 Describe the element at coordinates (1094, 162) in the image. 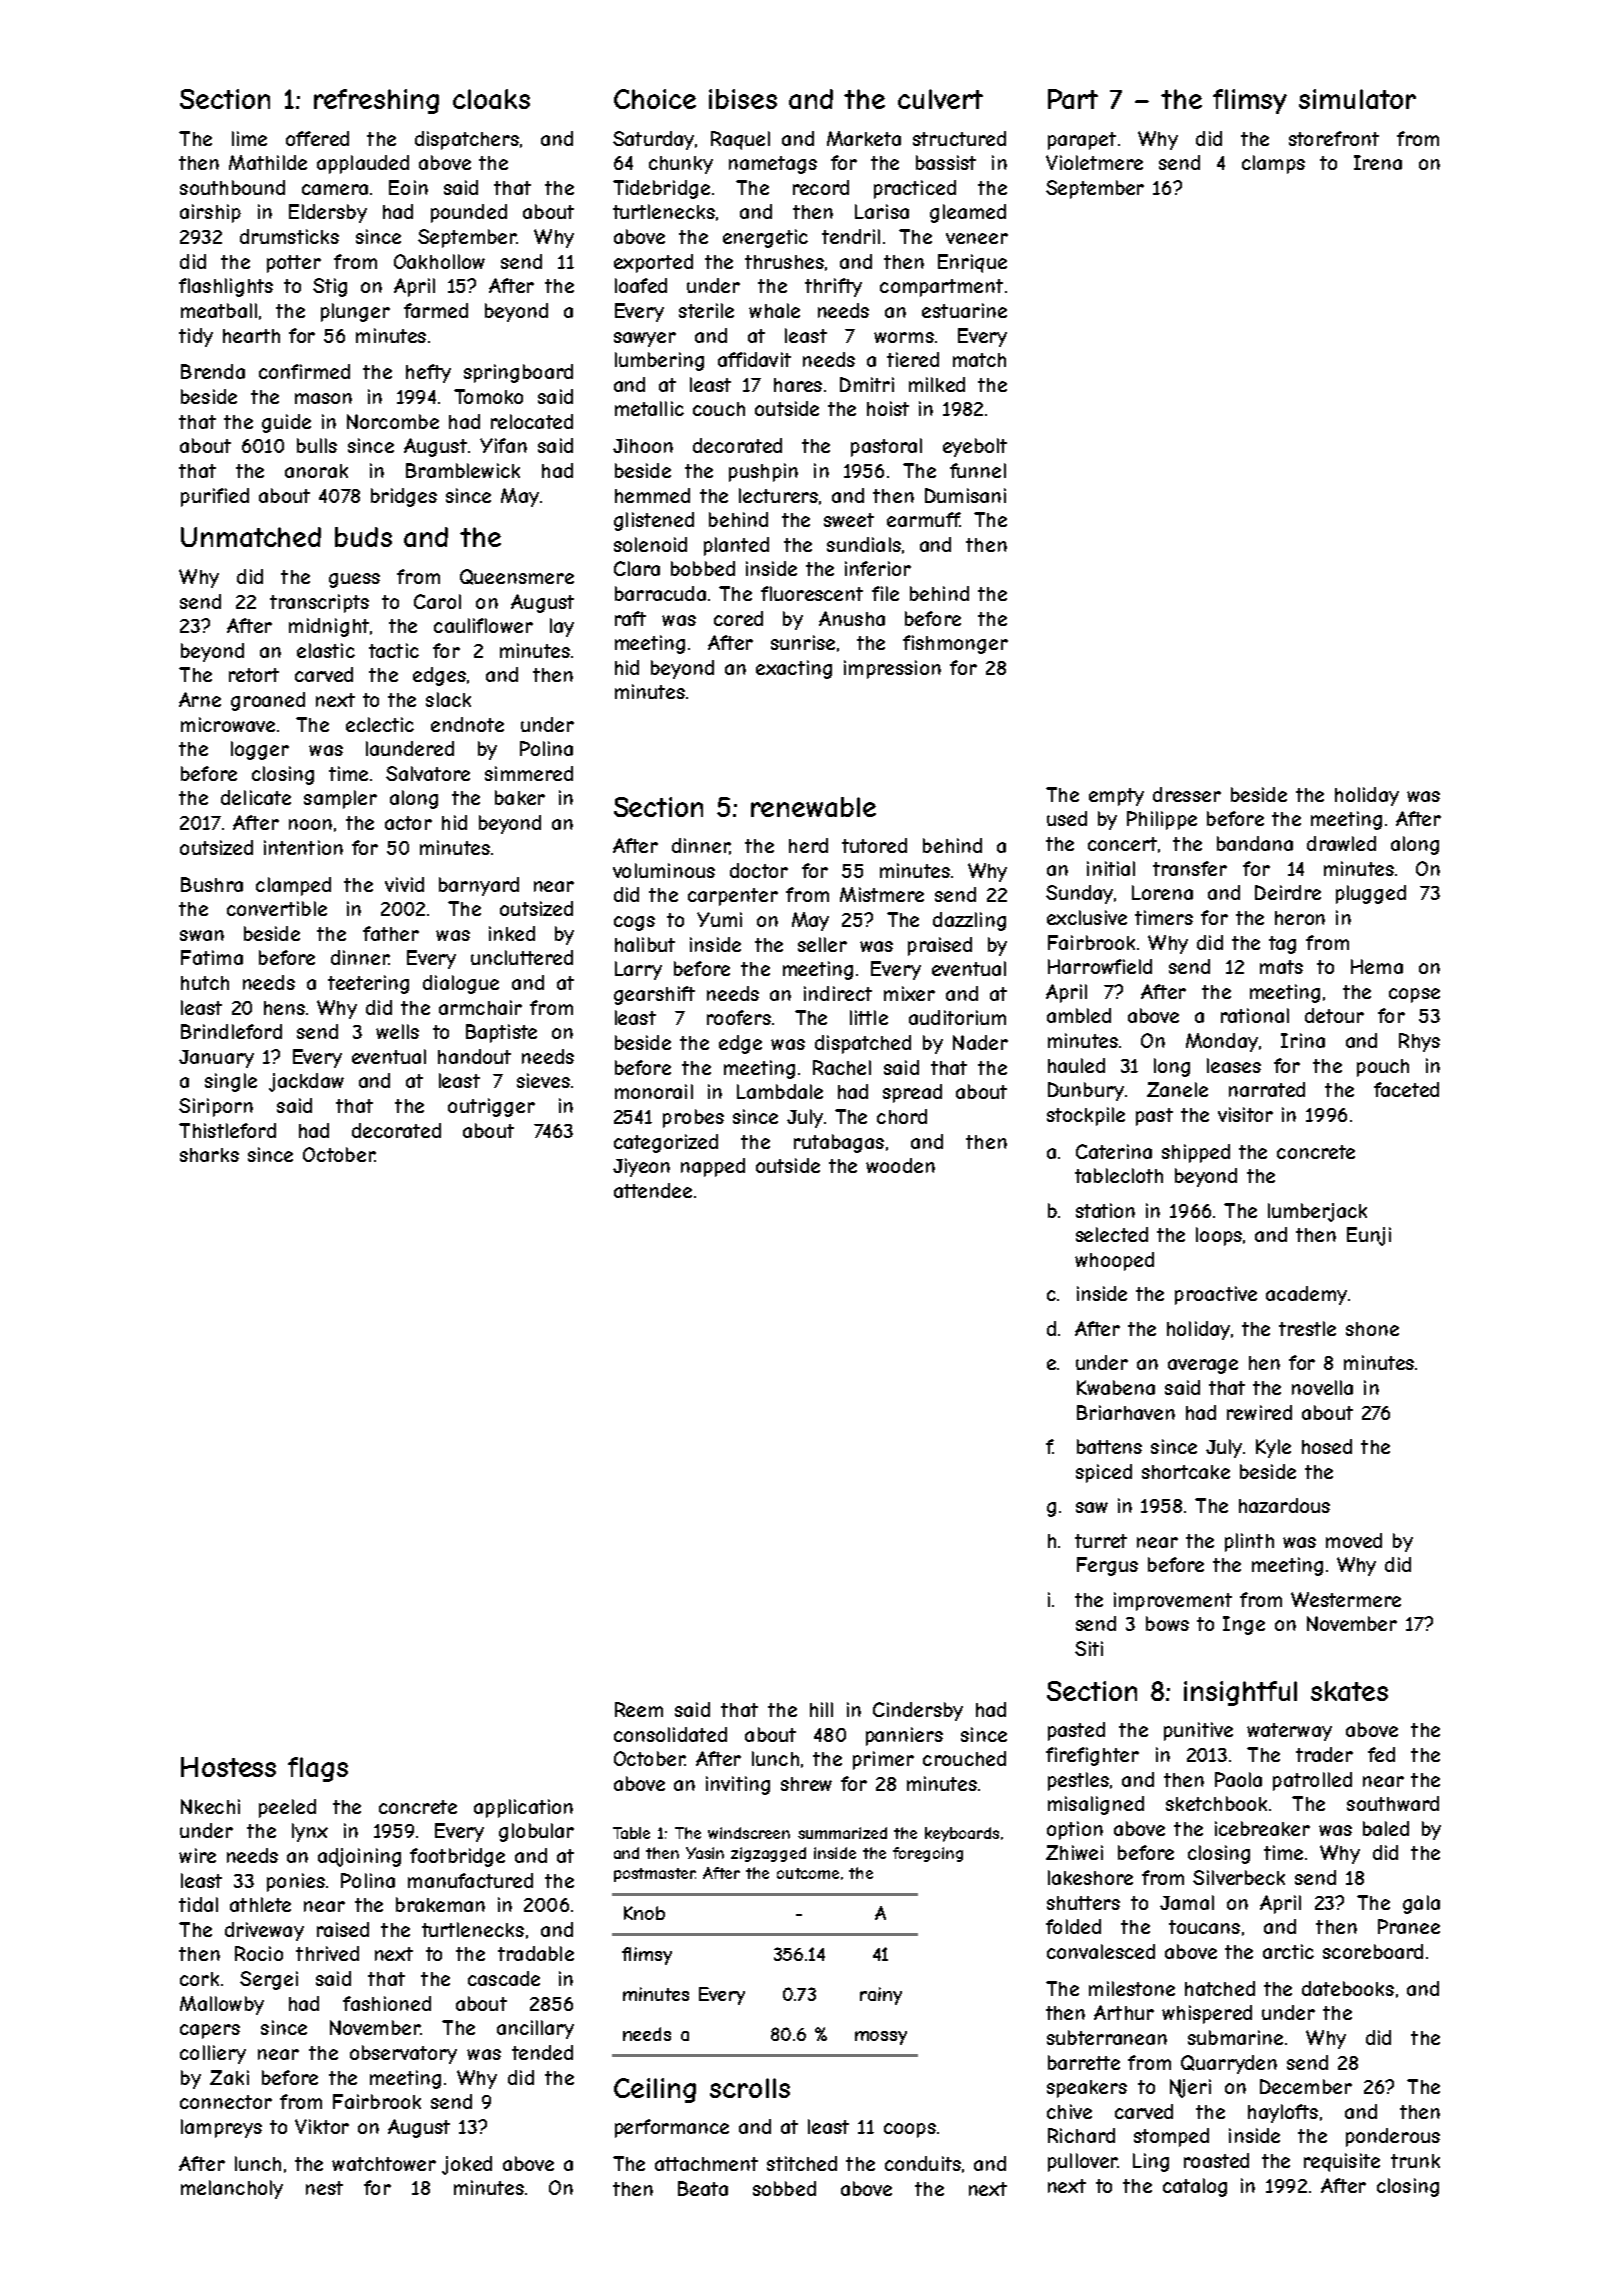

I see `Violetmere` at that location.
